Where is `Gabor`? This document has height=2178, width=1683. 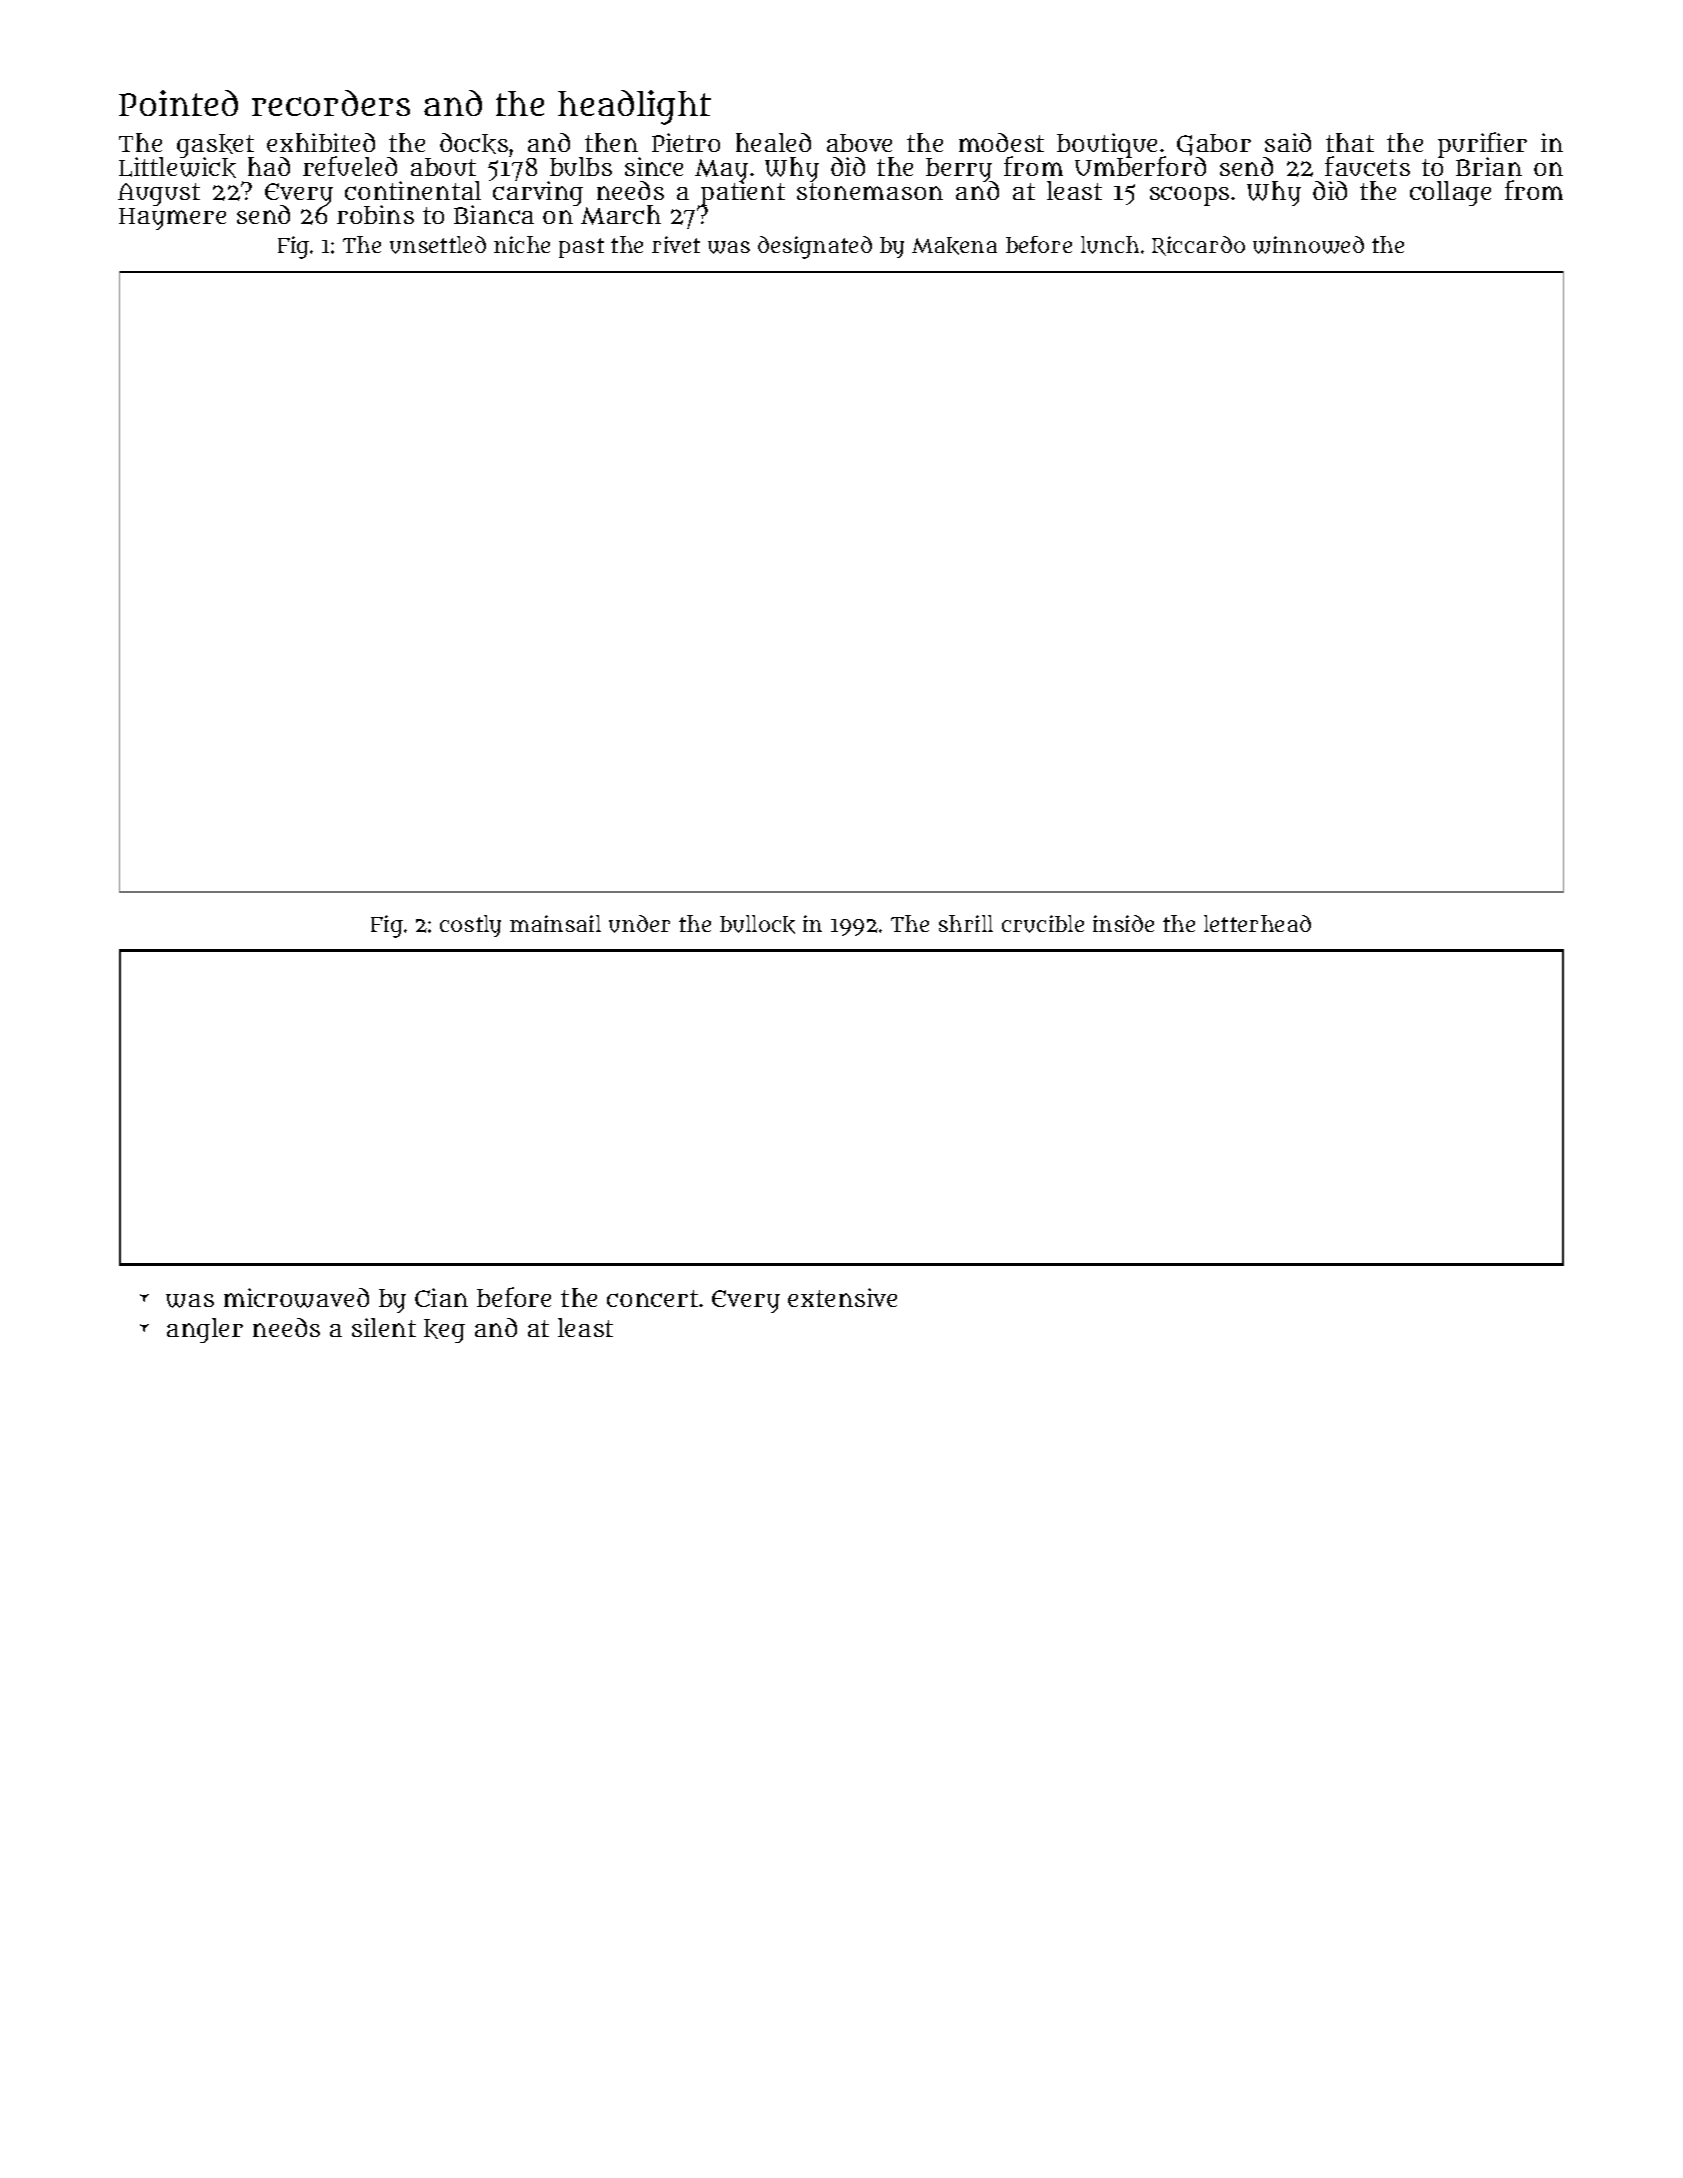 Gabor is located at coordinates (1214, 145).
